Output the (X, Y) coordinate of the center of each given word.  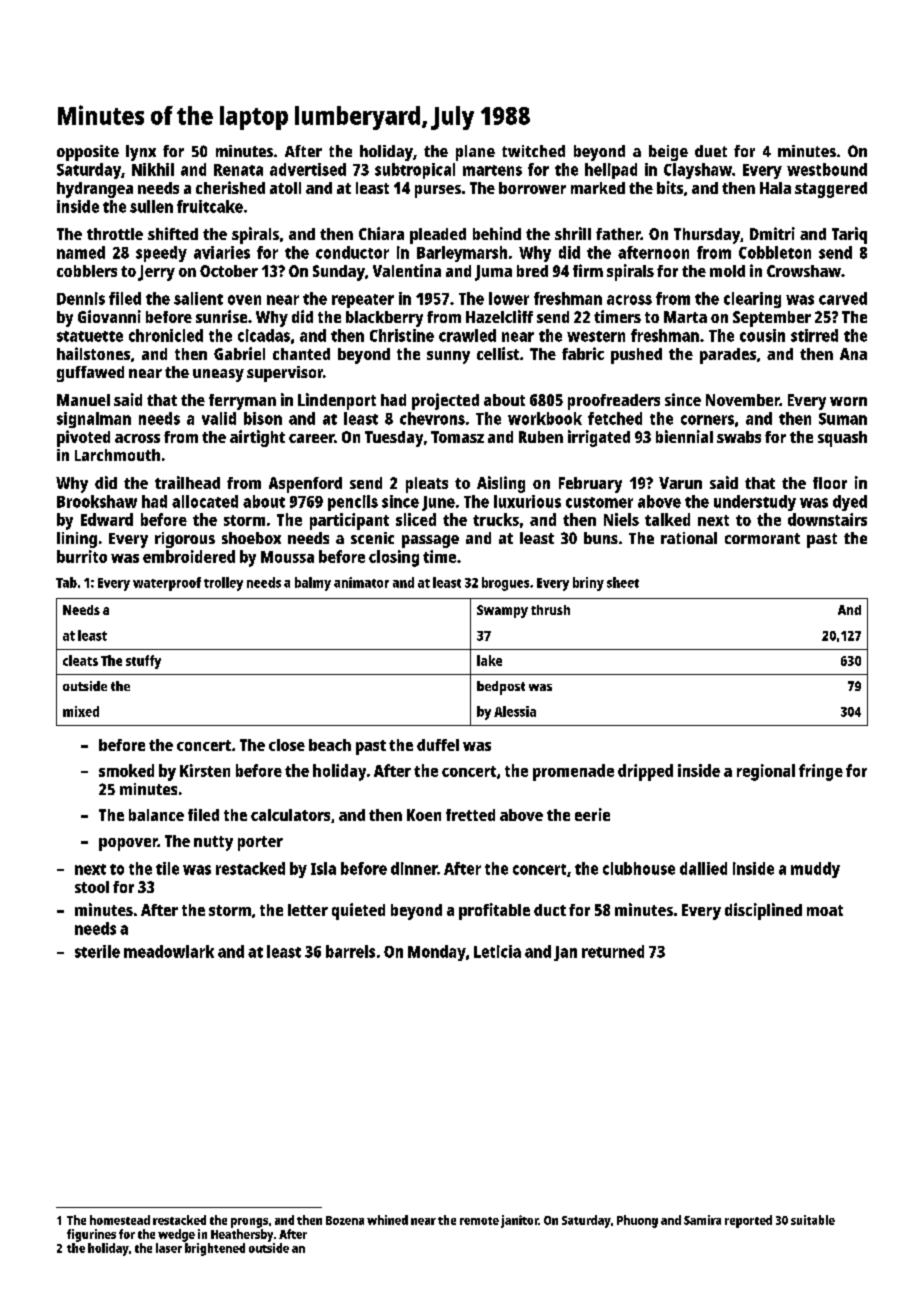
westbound (827, 169)
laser (169, 1248)
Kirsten (205, 770)
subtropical (415, 171)
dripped (645, 772)
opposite (88, 153)
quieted (358, 911)
